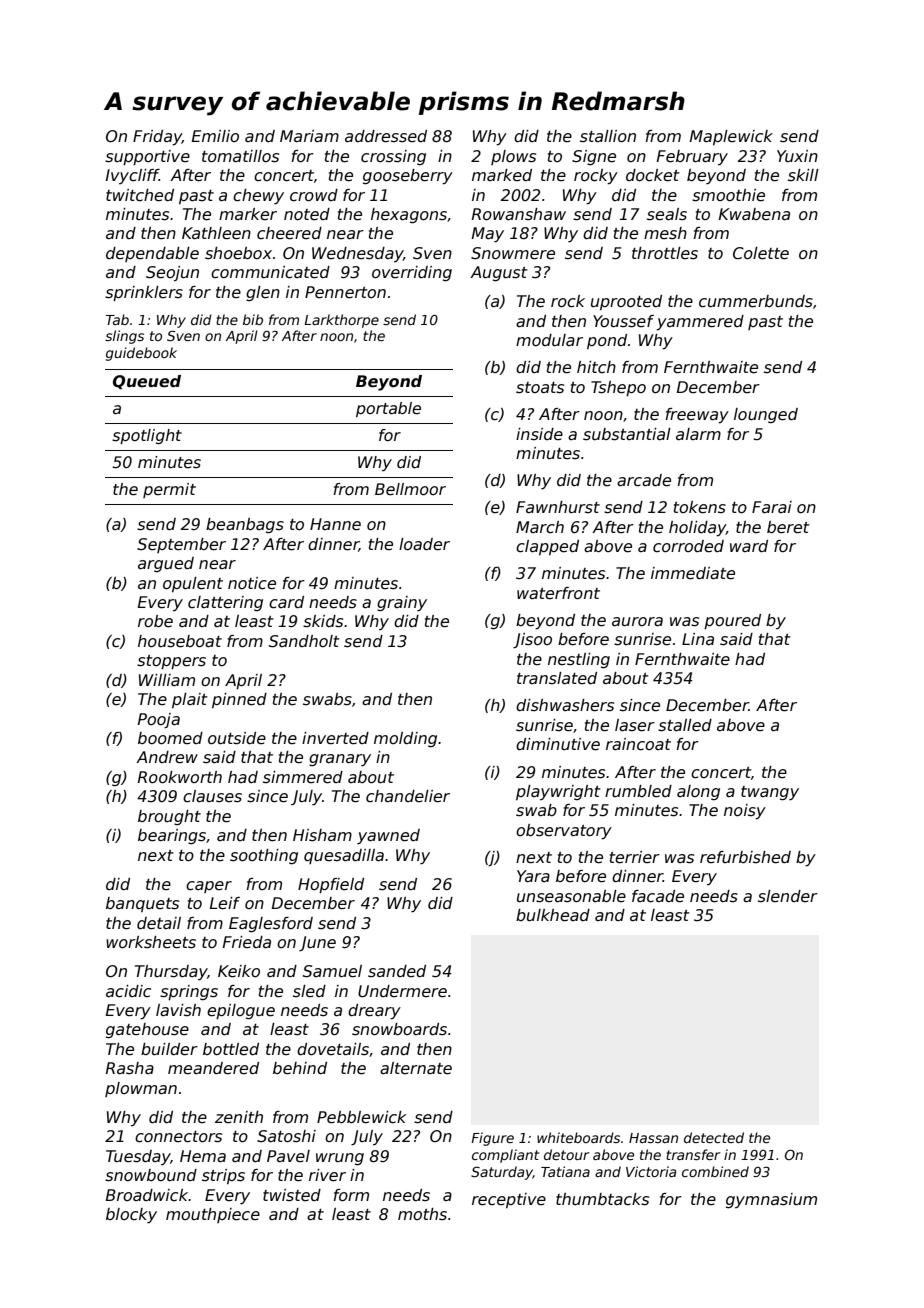  What do you see at coordinates (410, 489) in the screenshot?
I see `Bellmoor` at bounding box center [410, 489].
